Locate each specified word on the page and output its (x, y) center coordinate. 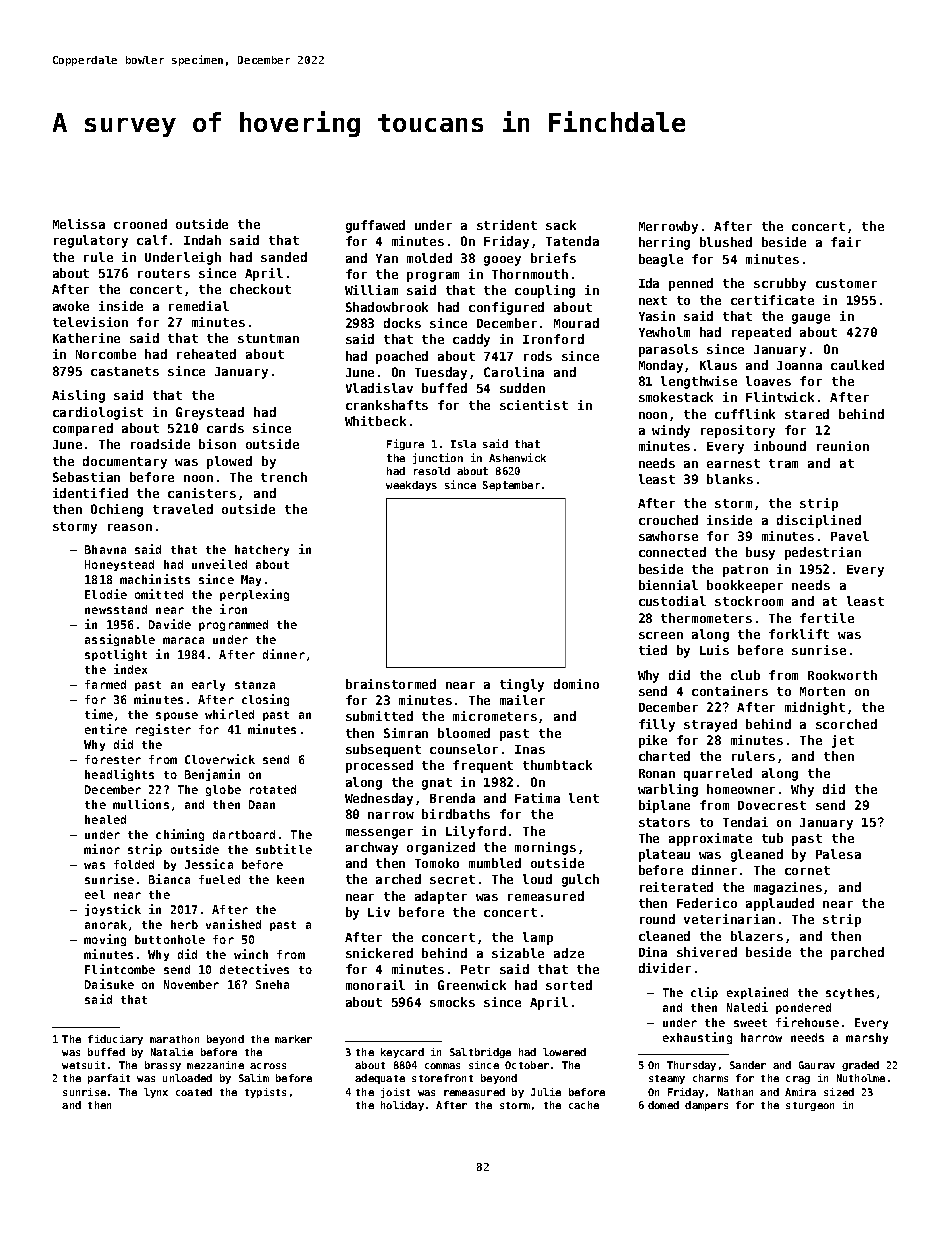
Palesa (838, 854)
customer (846, 283)
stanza (255, 685)
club (745, 675)
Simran (406, 733)
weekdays (411, 486)
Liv (379, 912)
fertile (827, 618)
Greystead (210, 413)
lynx (156, 1093)
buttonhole (170, 939)
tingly (522, 685)
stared (807, 414)
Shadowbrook (387, 307)
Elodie (106, 594)
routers (164, 273)
